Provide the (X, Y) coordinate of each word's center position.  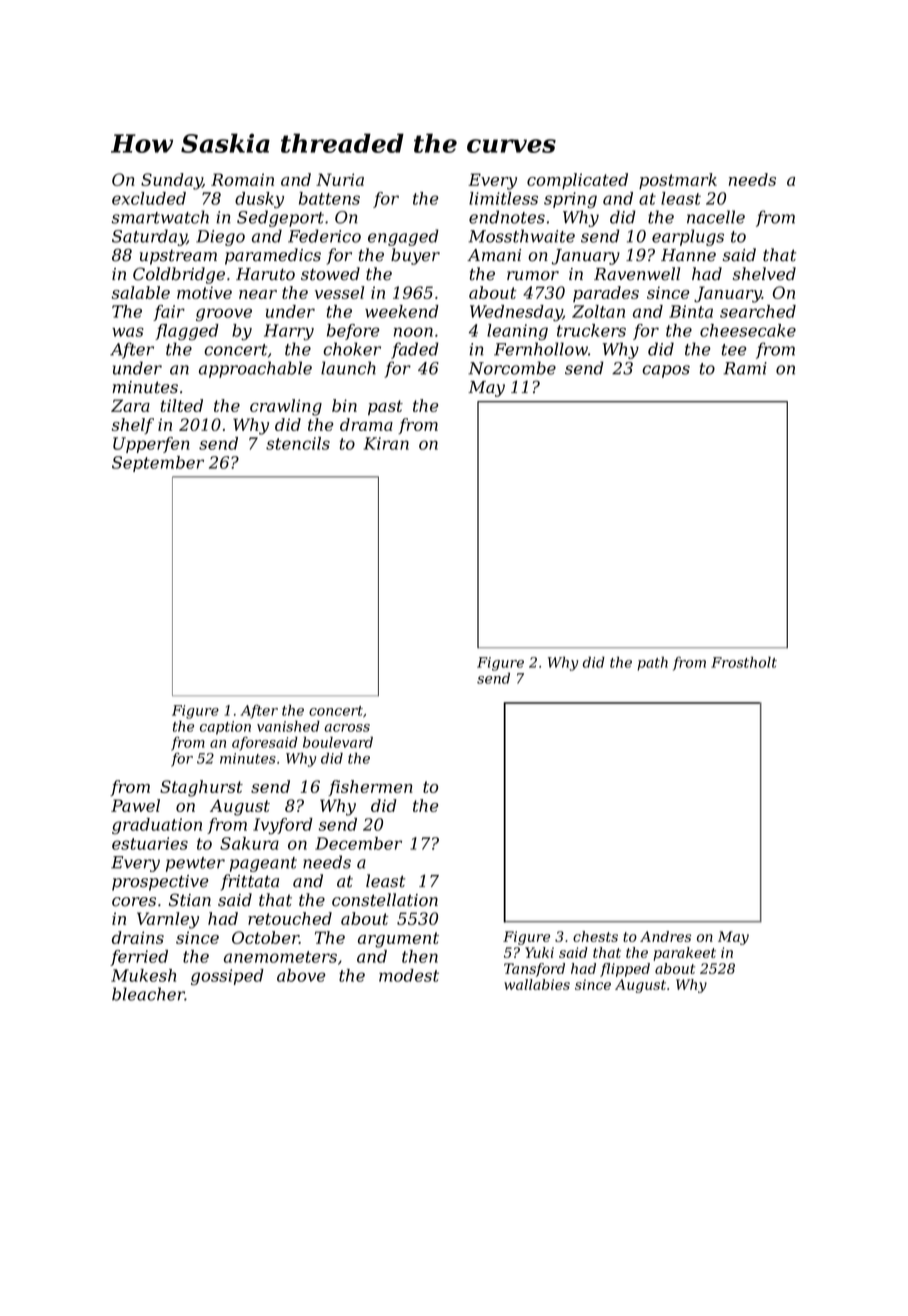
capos (666, 371)
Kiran (386, 443)
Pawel (135, 805)
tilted (182, 405)
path (652, 664)
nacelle (716, 217)
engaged (403, 237)
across (347, 728)
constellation (385, 900)
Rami (745, 368)
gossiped (227, 977)
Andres (665, 936)
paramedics (273, 256)
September (158, 464)
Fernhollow (541, 349)
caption (225, 728)
